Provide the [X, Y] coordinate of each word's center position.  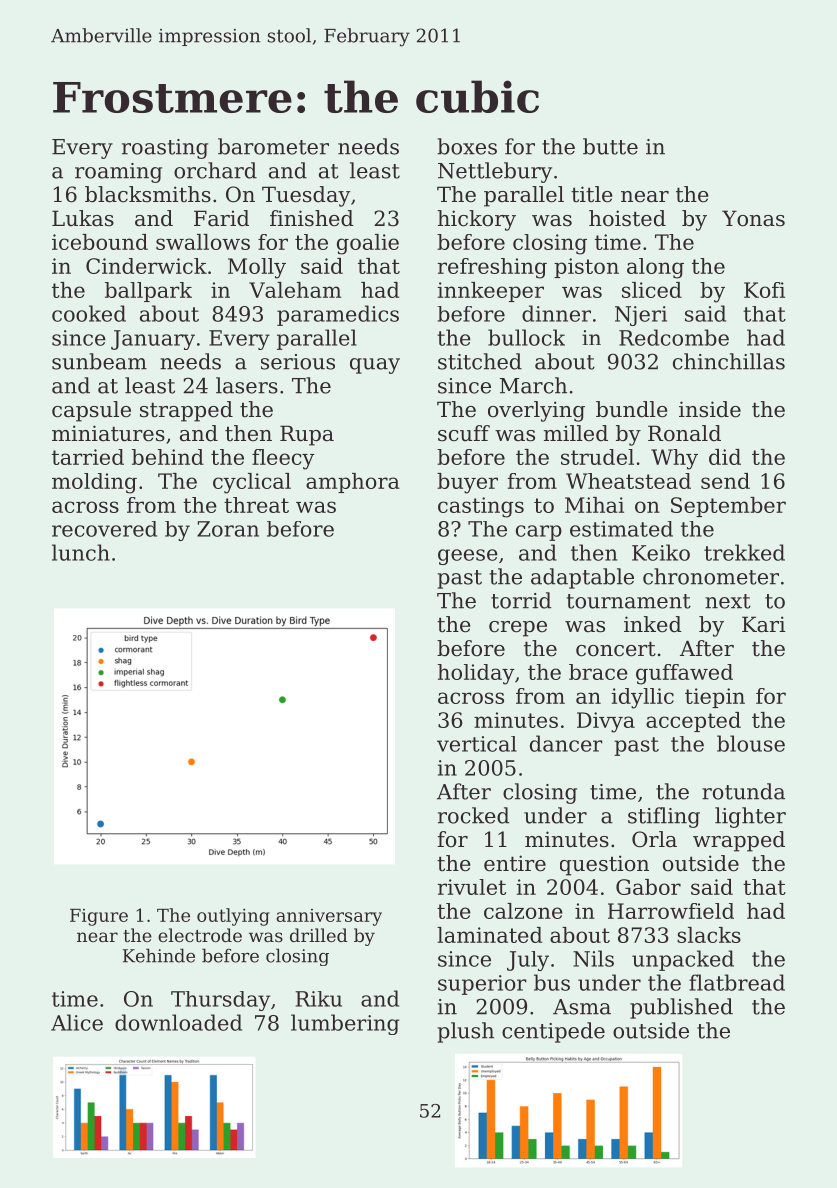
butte [610, 146]
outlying [233, 917]
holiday [476, 674]
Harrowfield [671, 911]
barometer [273, 146]
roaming [118, 173]
